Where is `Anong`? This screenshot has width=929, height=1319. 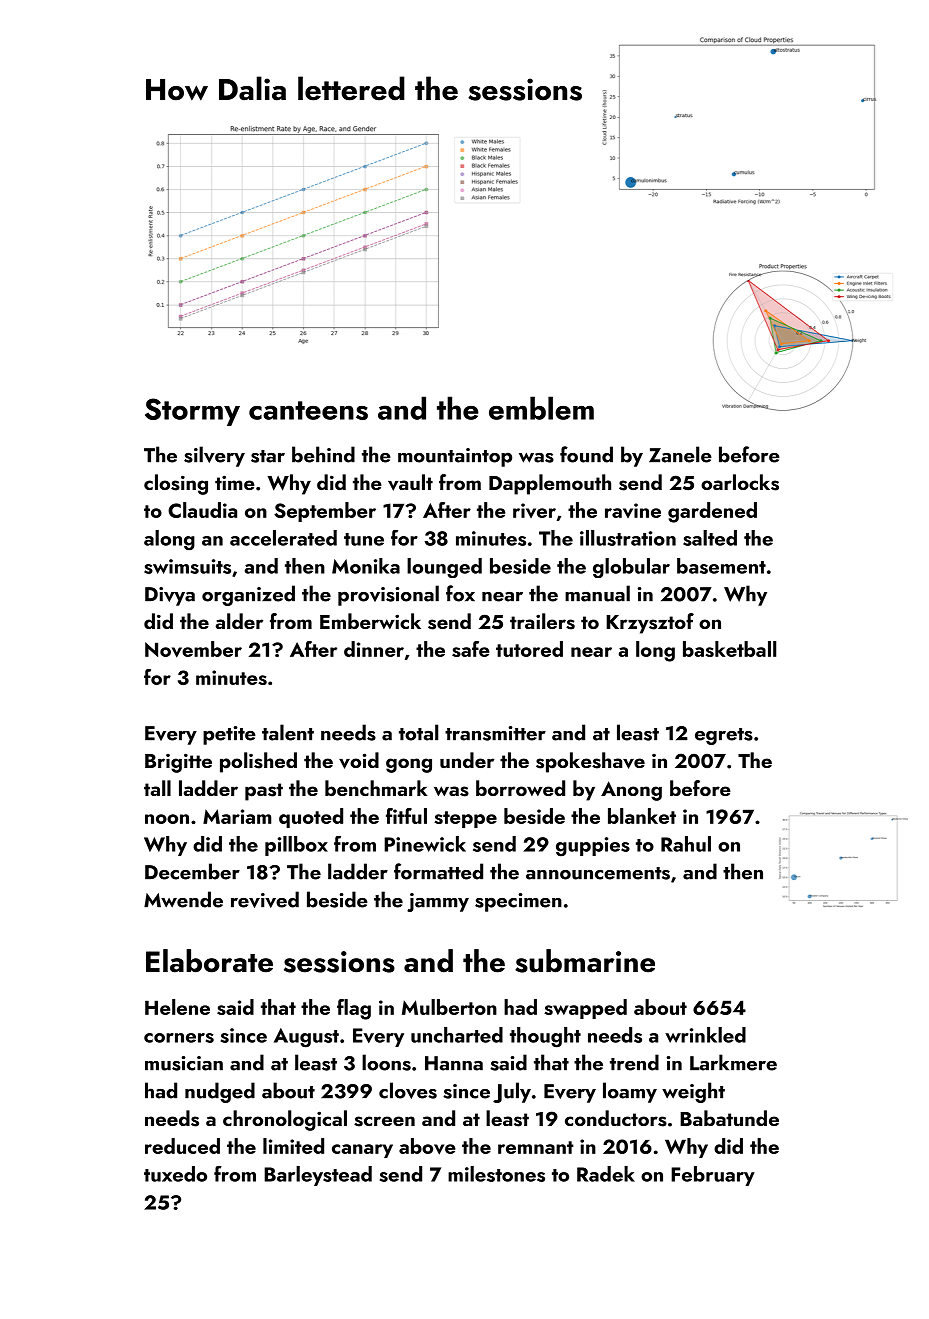 Anong is located at coordinates (631, 791).
